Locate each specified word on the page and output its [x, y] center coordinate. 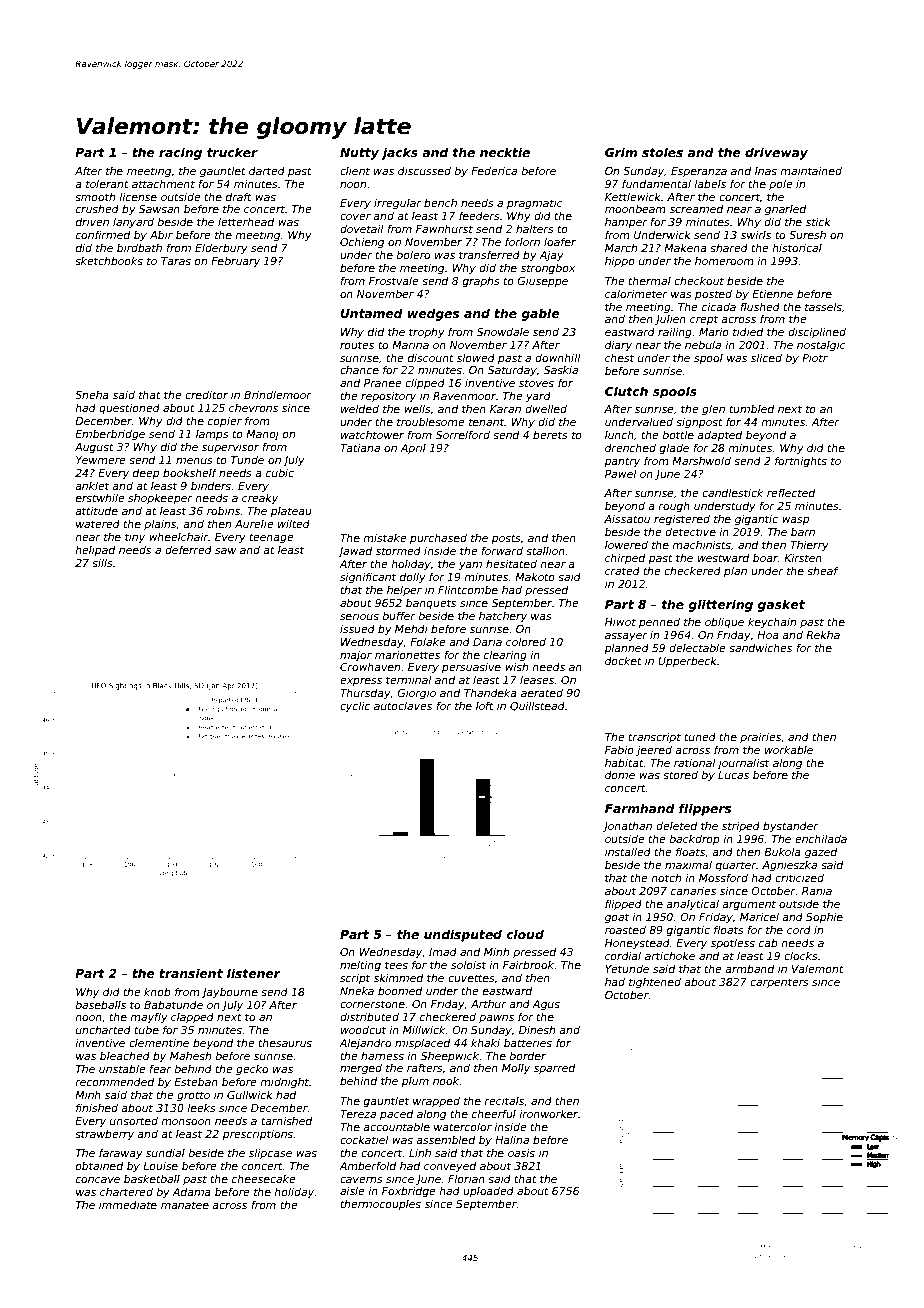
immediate [128, 1205]
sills [102, 562]
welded [360, 408]
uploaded [488, 1191]
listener [254, 973]
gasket [781, 605]
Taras [176, 261]
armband [749, 968]
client [355, 171]
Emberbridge [110, 434]
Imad [443, 952]
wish [516, 666]
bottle [678, 435]
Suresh [807, 235]
